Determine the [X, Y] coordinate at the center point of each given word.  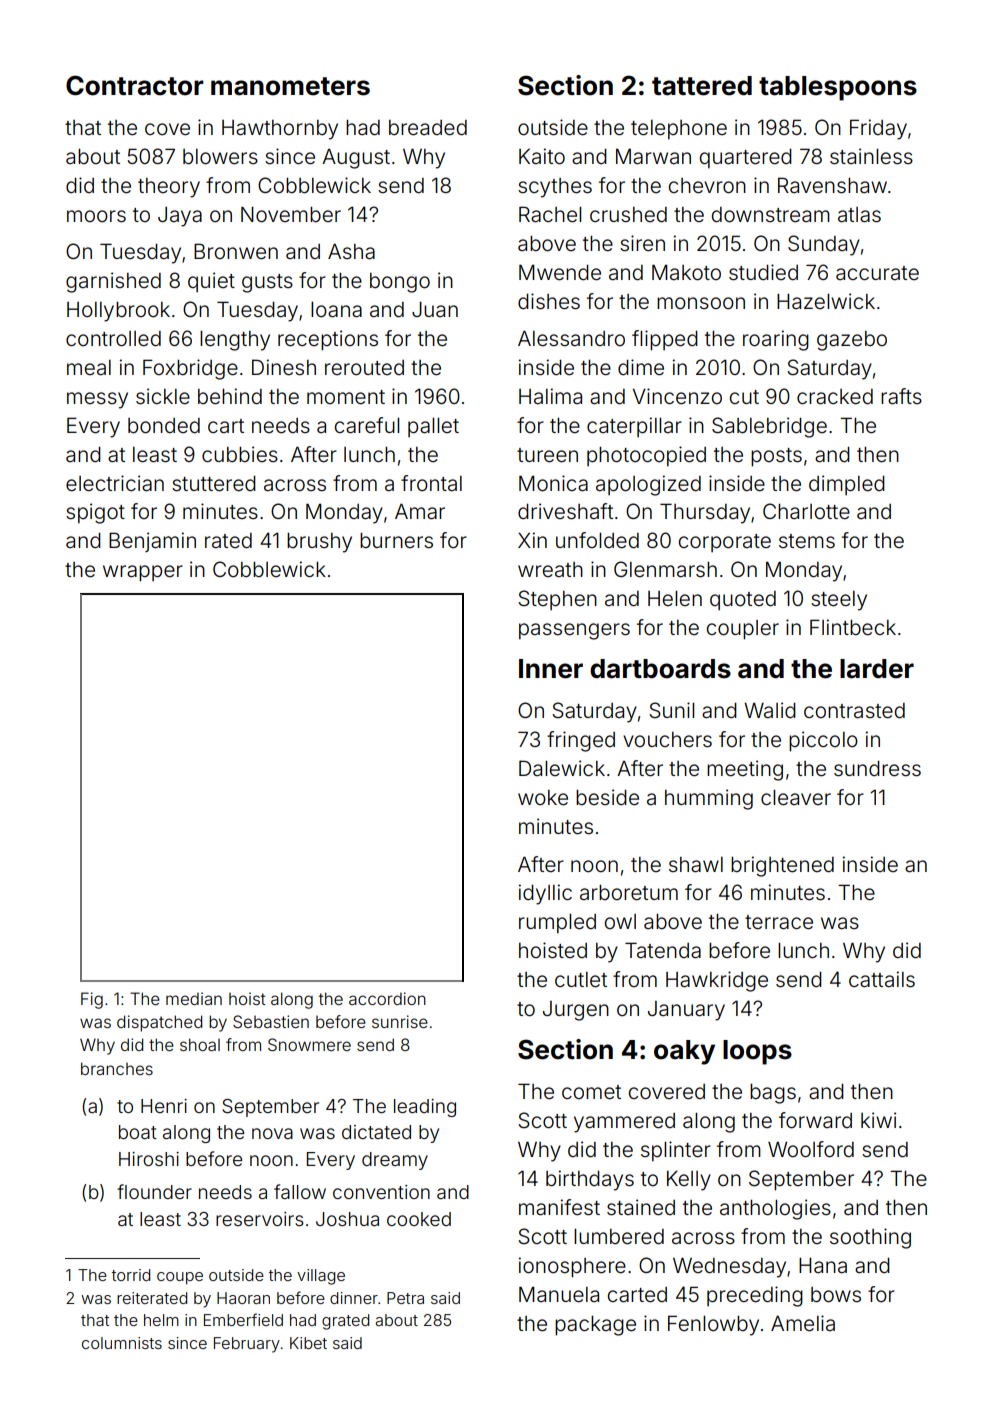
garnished [113, 282]
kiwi [878, 1120]
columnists [122, 1343]
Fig [92, 1000]
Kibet [308, 1343]
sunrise [400, 1021]
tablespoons [838, 88]
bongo [400, 283]
